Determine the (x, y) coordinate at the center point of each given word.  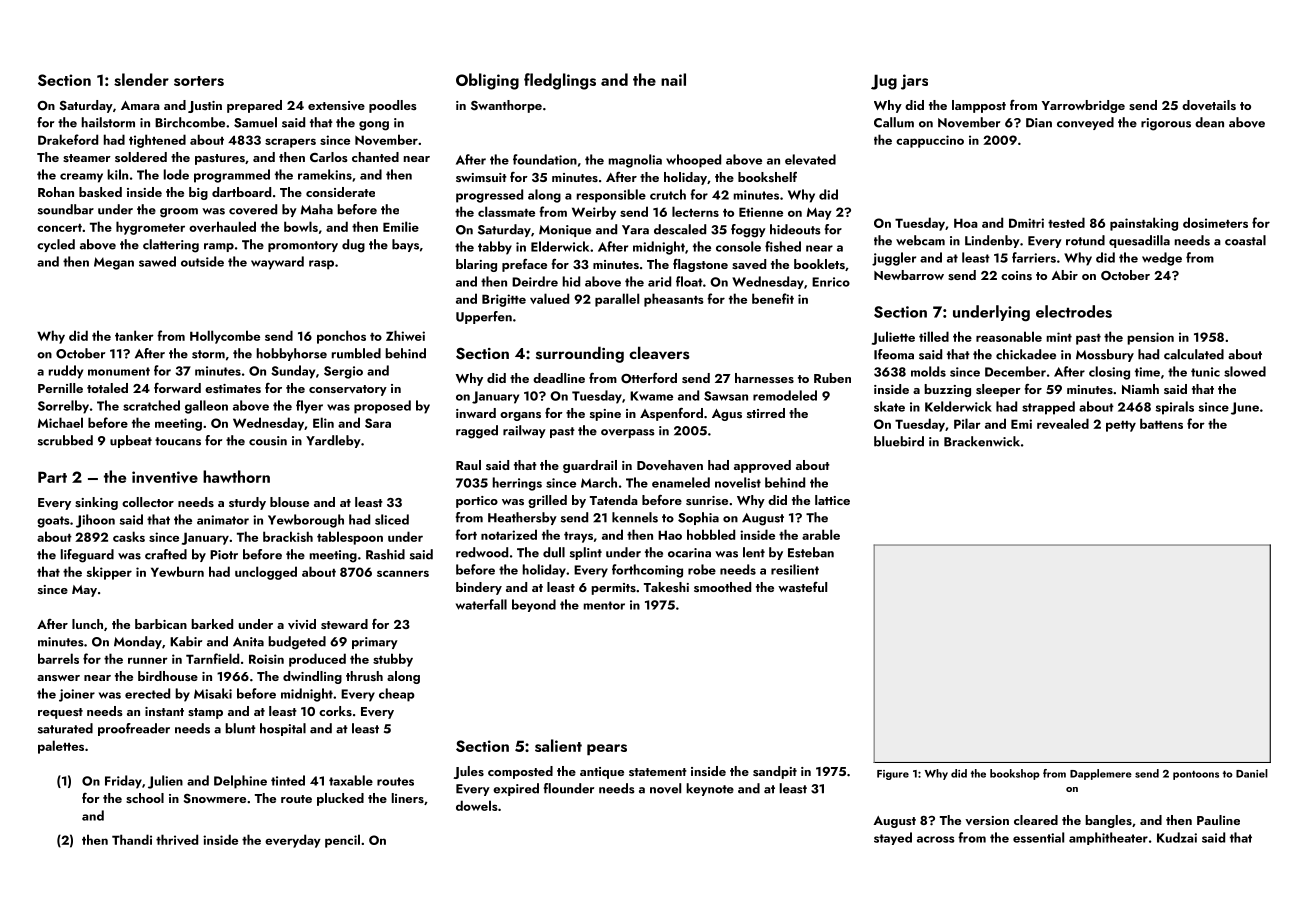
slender (141, 79)
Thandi (132, 839)
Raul (468, 465)
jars (914, 82)
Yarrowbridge (1083, 106)
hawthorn (236, 476)
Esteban (811, 552)
